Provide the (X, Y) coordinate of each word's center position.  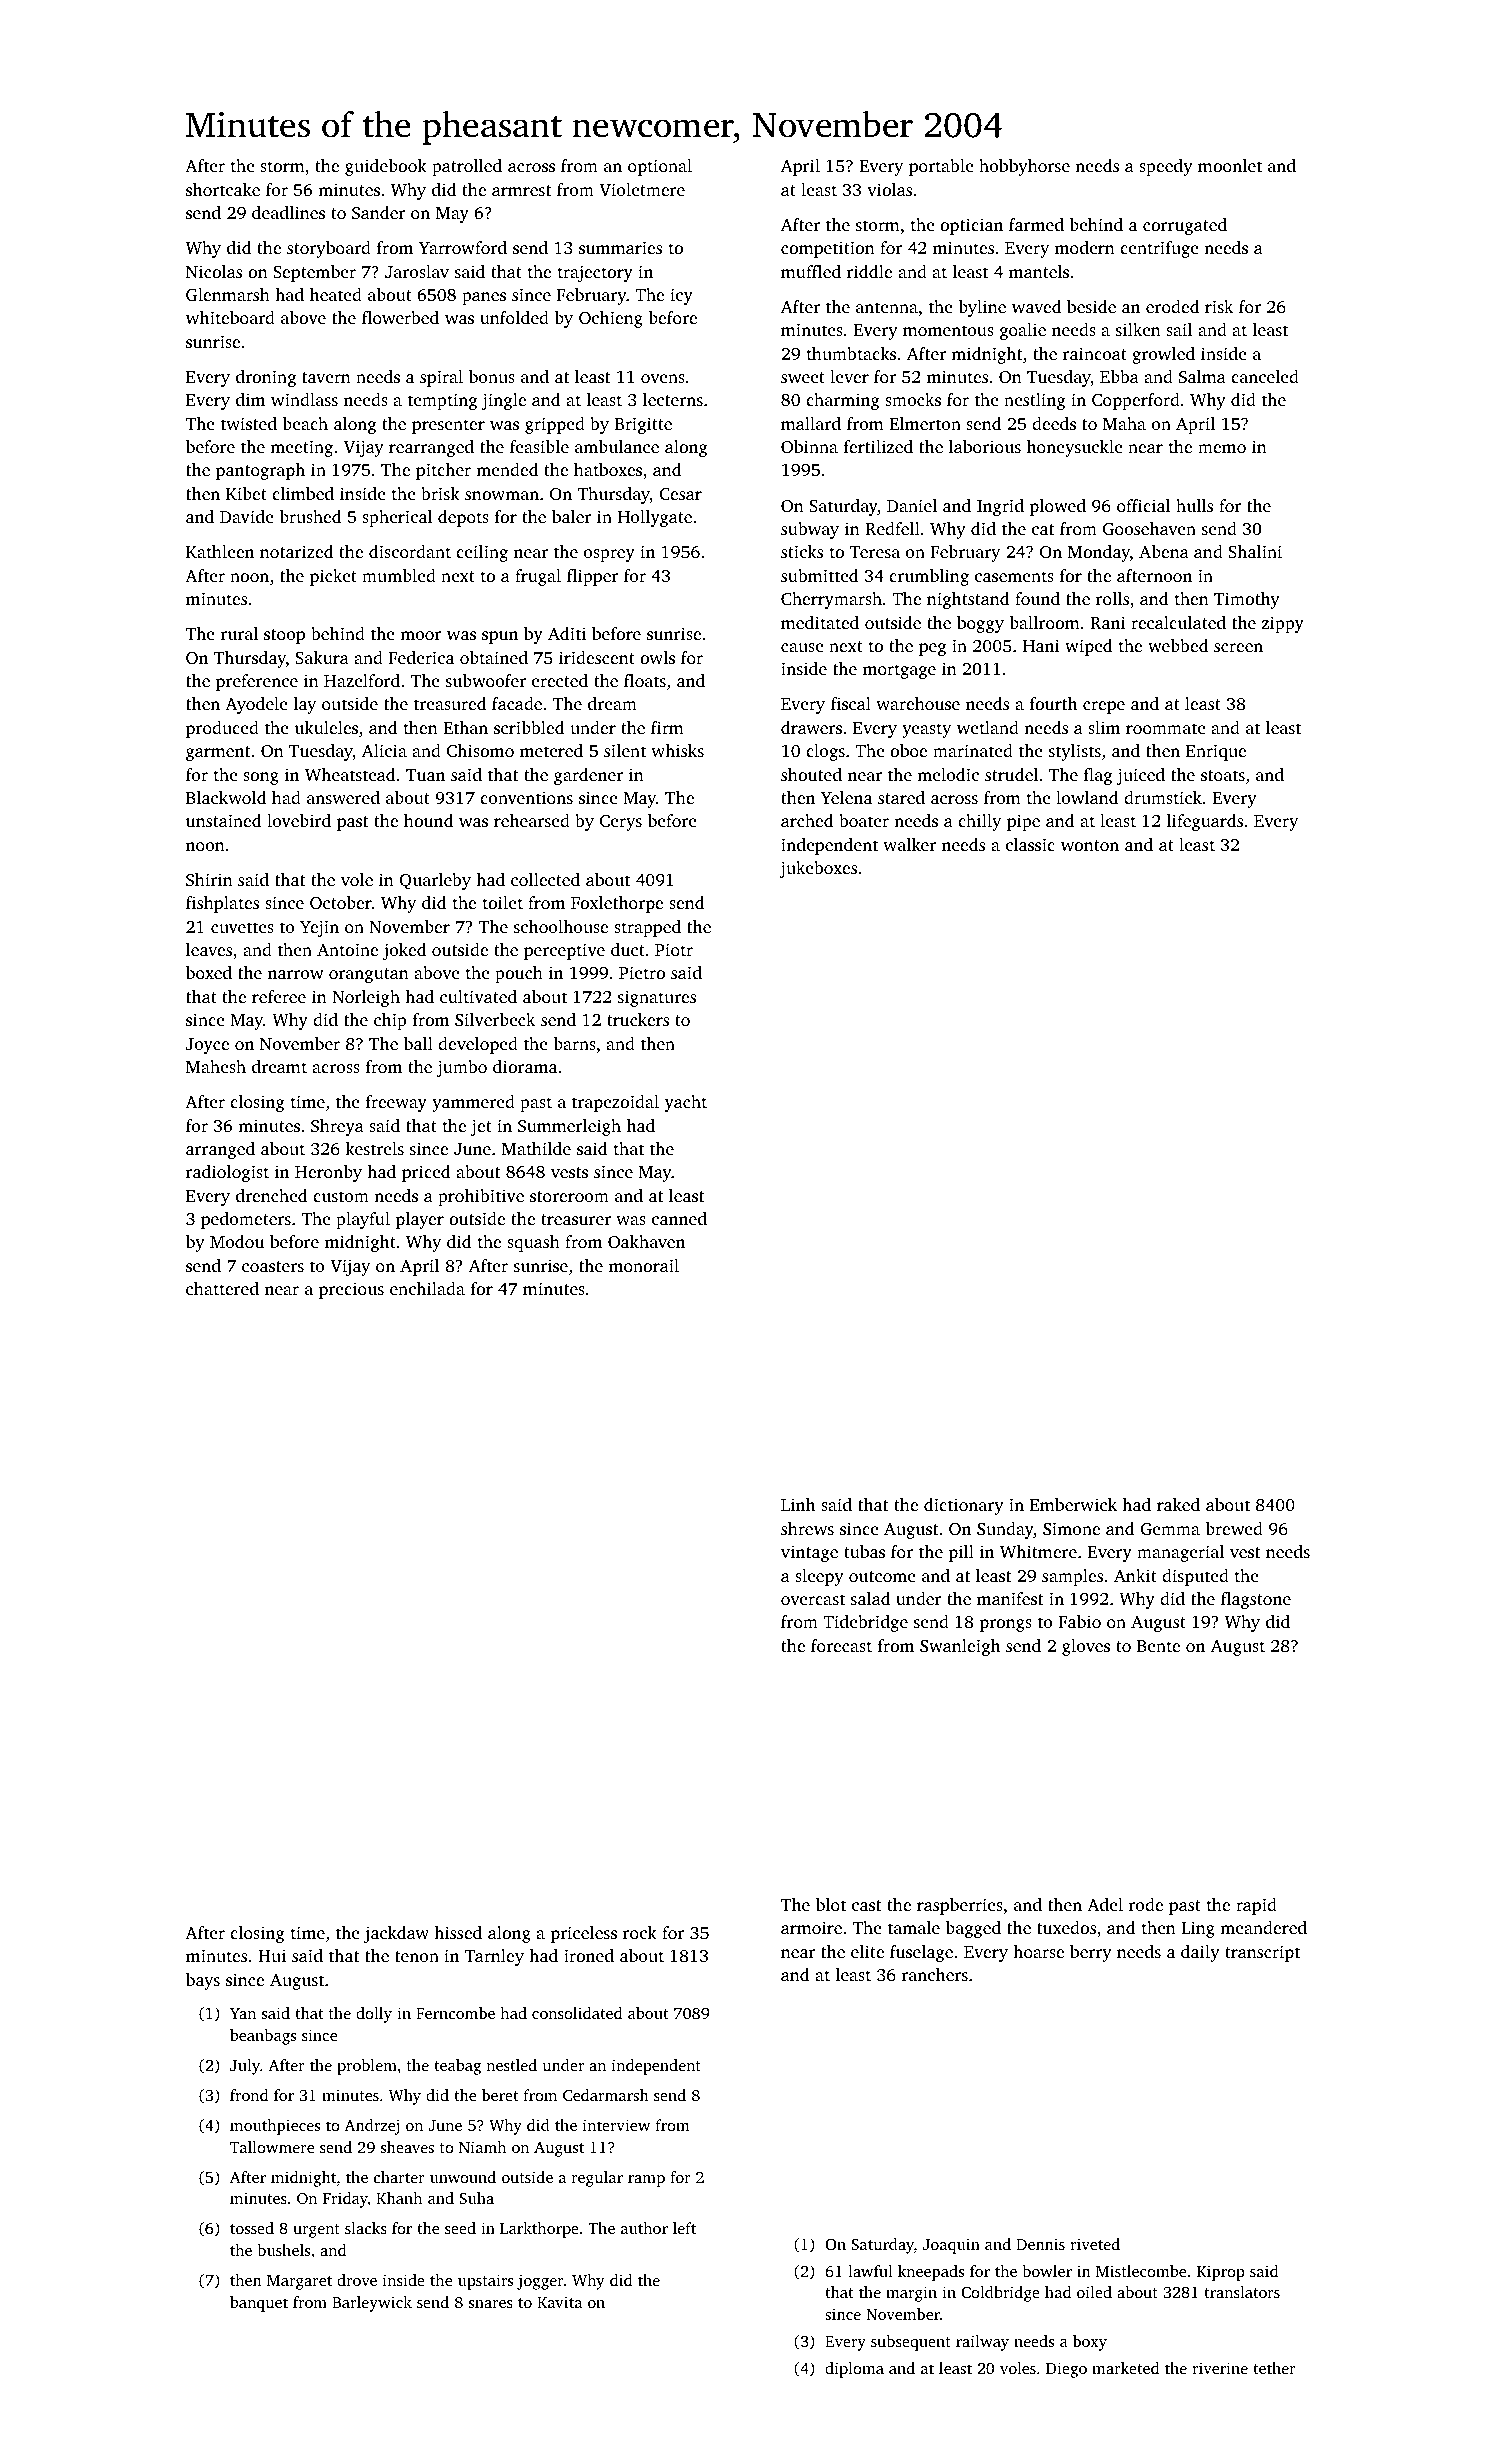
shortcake (223, 189)
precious (351, 1290)
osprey (609, 555)
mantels (1039, 271)
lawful (870, 2271)
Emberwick (1073, 1504)
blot (831, 1904)
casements (1014, 576)
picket (333, 577)
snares (491, 2304)
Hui (272, 1955)
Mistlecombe (1141, 2271)
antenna (887, 307)
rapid (1256, 1906)
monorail (644, 1265)
